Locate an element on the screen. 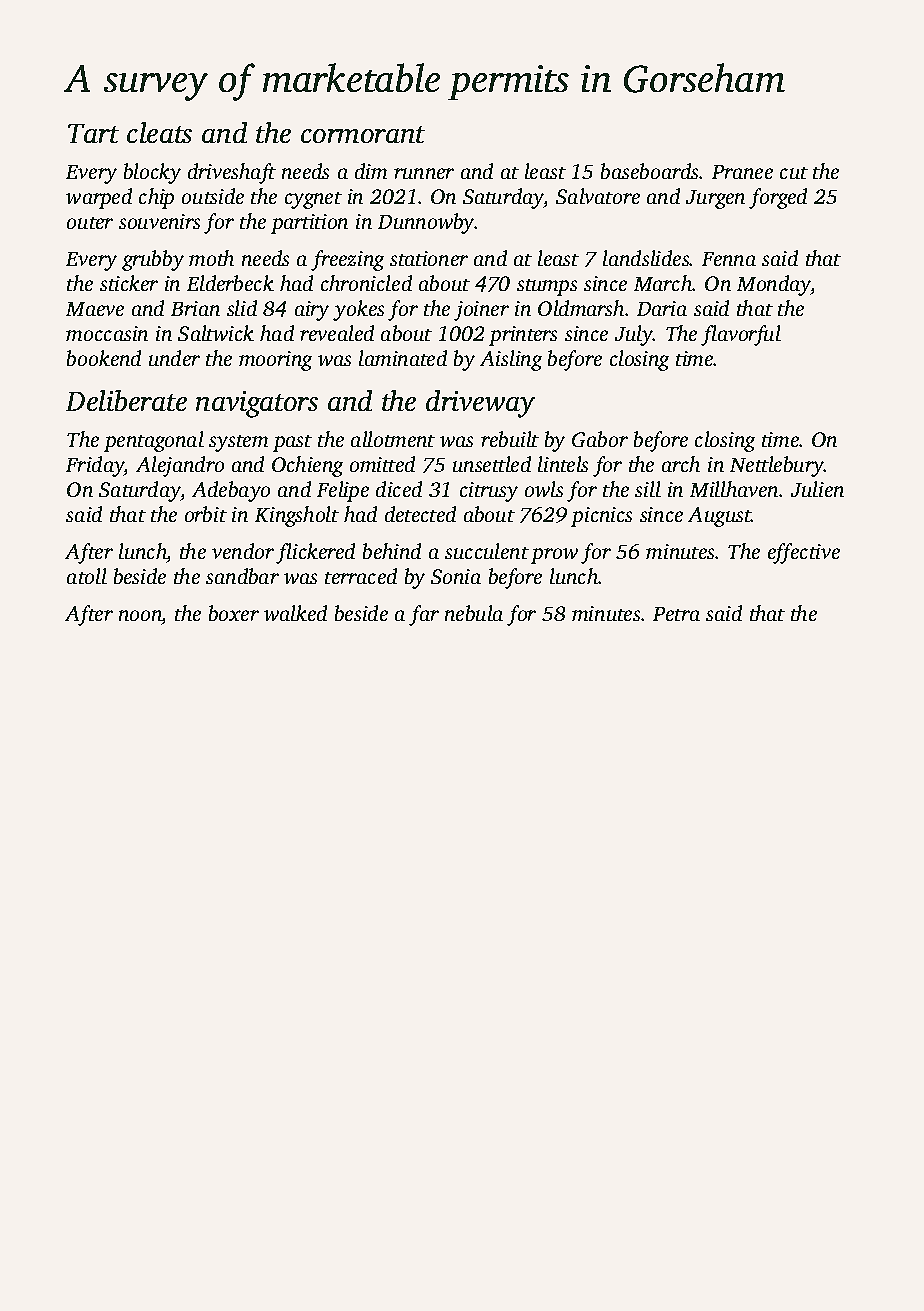 The image size is (924, 1311). moth is located at coordinates (211, 258).
